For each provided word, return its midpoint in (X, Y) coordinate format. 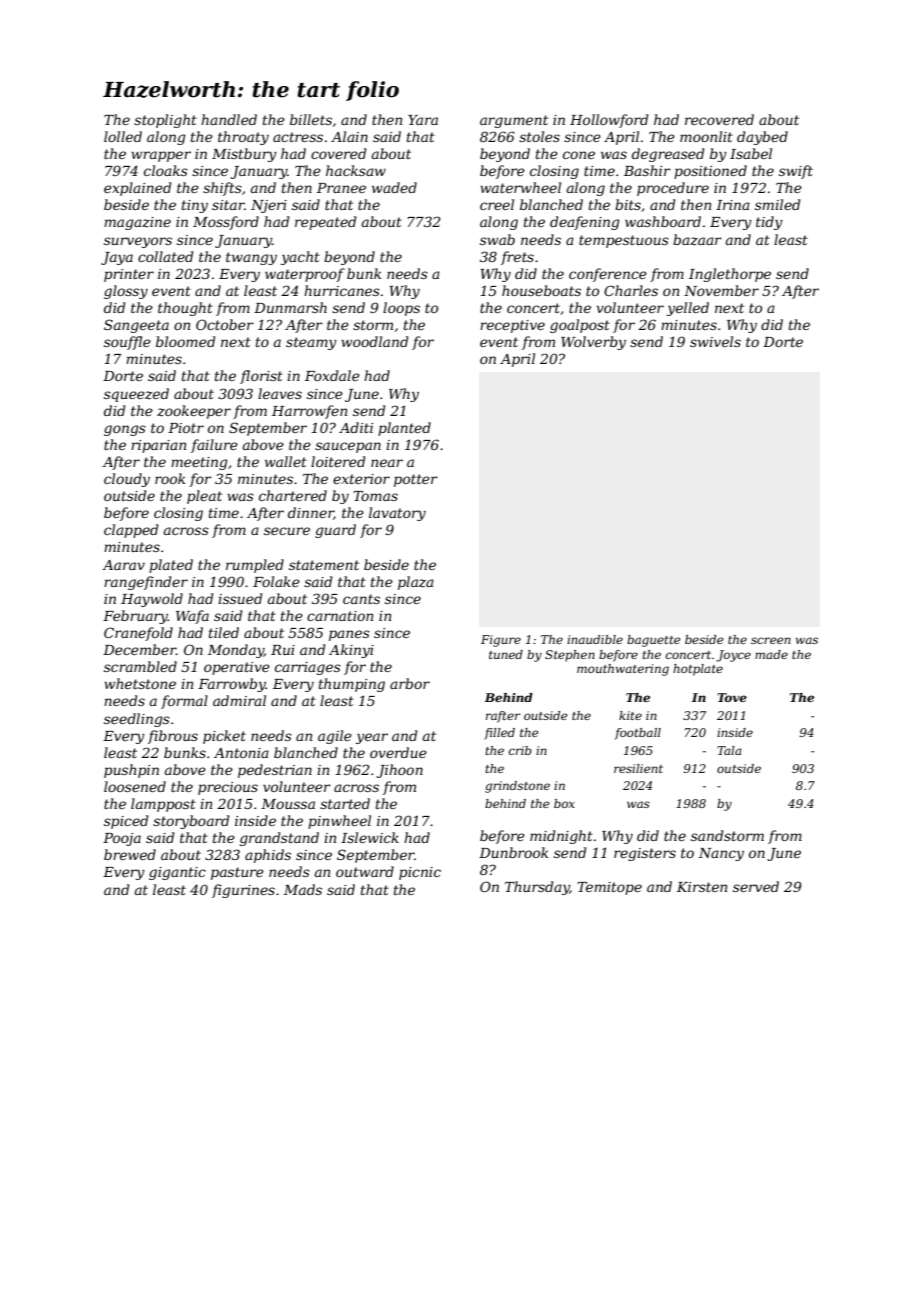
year (372, 738)
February (135, 617)
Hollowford (609, 121)
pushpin (131, 771)
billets (311, 119)
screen (771, 640)
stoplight (165, 121)
